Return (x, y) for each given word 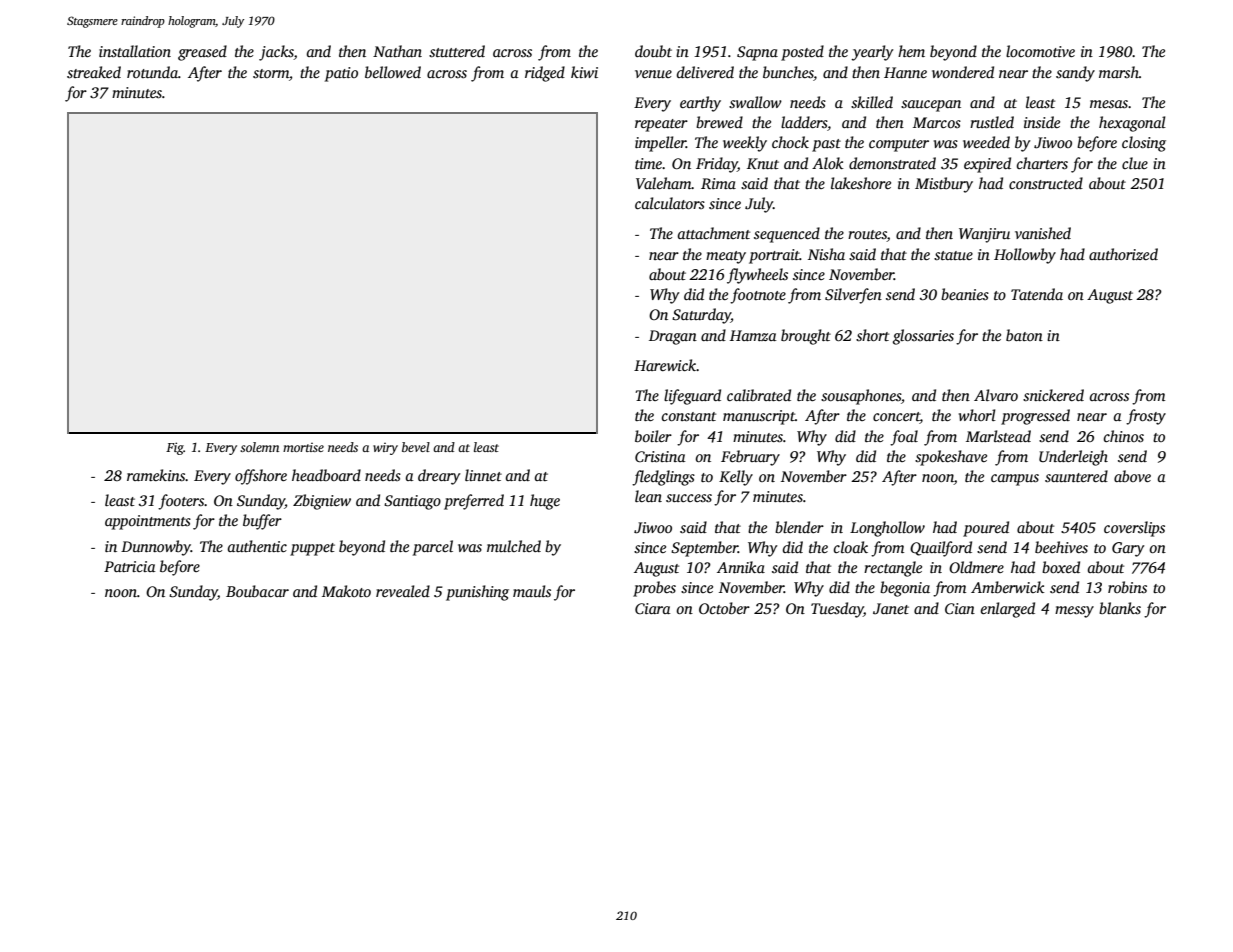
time (648, 163)
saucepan (931, 106)
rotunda (152, 72)
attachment (713, 233)
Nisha (826, 254)
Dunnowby (156, 548)
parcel (433, 548)
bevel (416, 447)
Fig (175, 448)
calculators (670, 203)
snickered (1053, 395)
